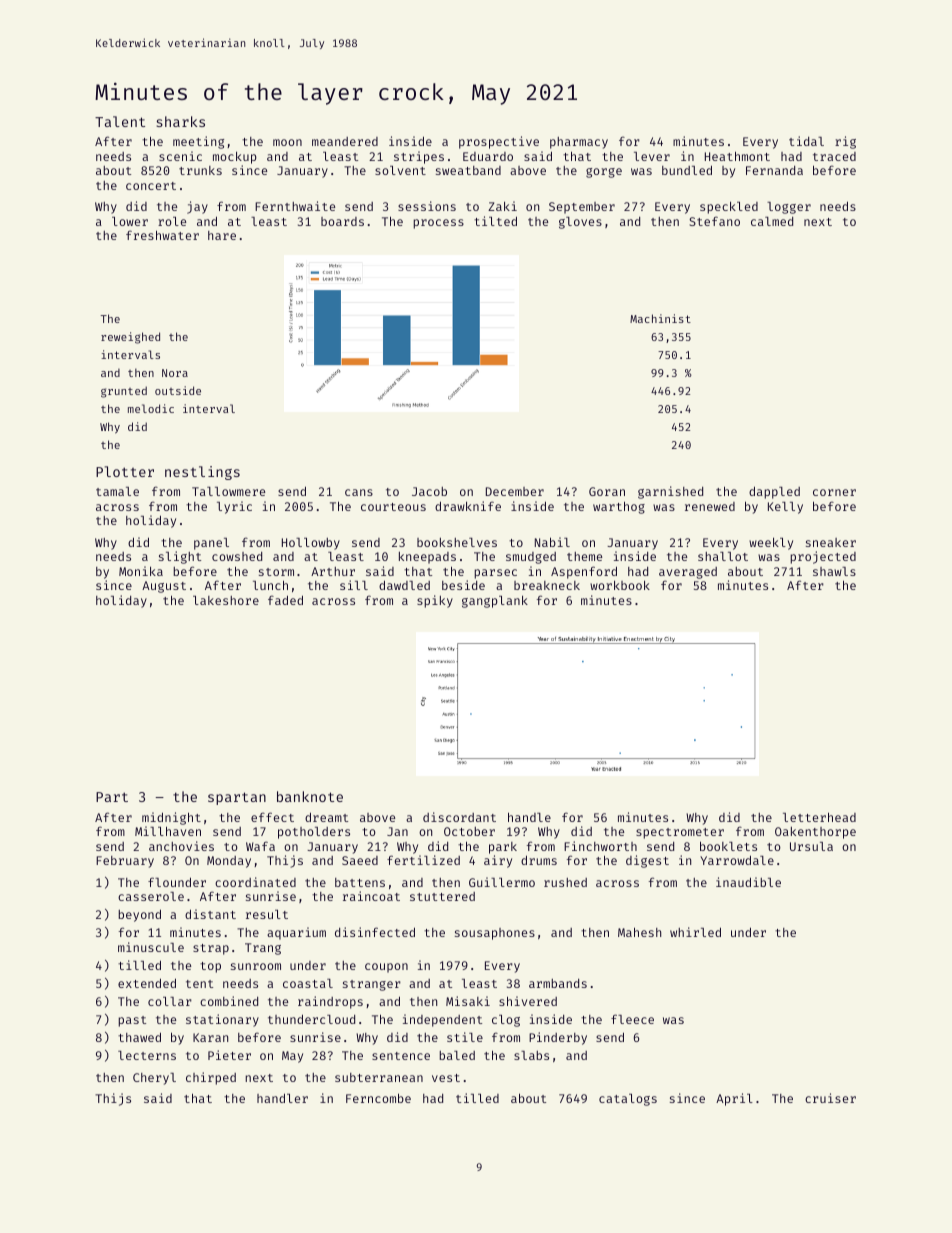 The width and height of the image is (952, 1233). What do you see at coordinates (181, 846) in the image?
I see `anchovies` at bounding box center [181, 846].
